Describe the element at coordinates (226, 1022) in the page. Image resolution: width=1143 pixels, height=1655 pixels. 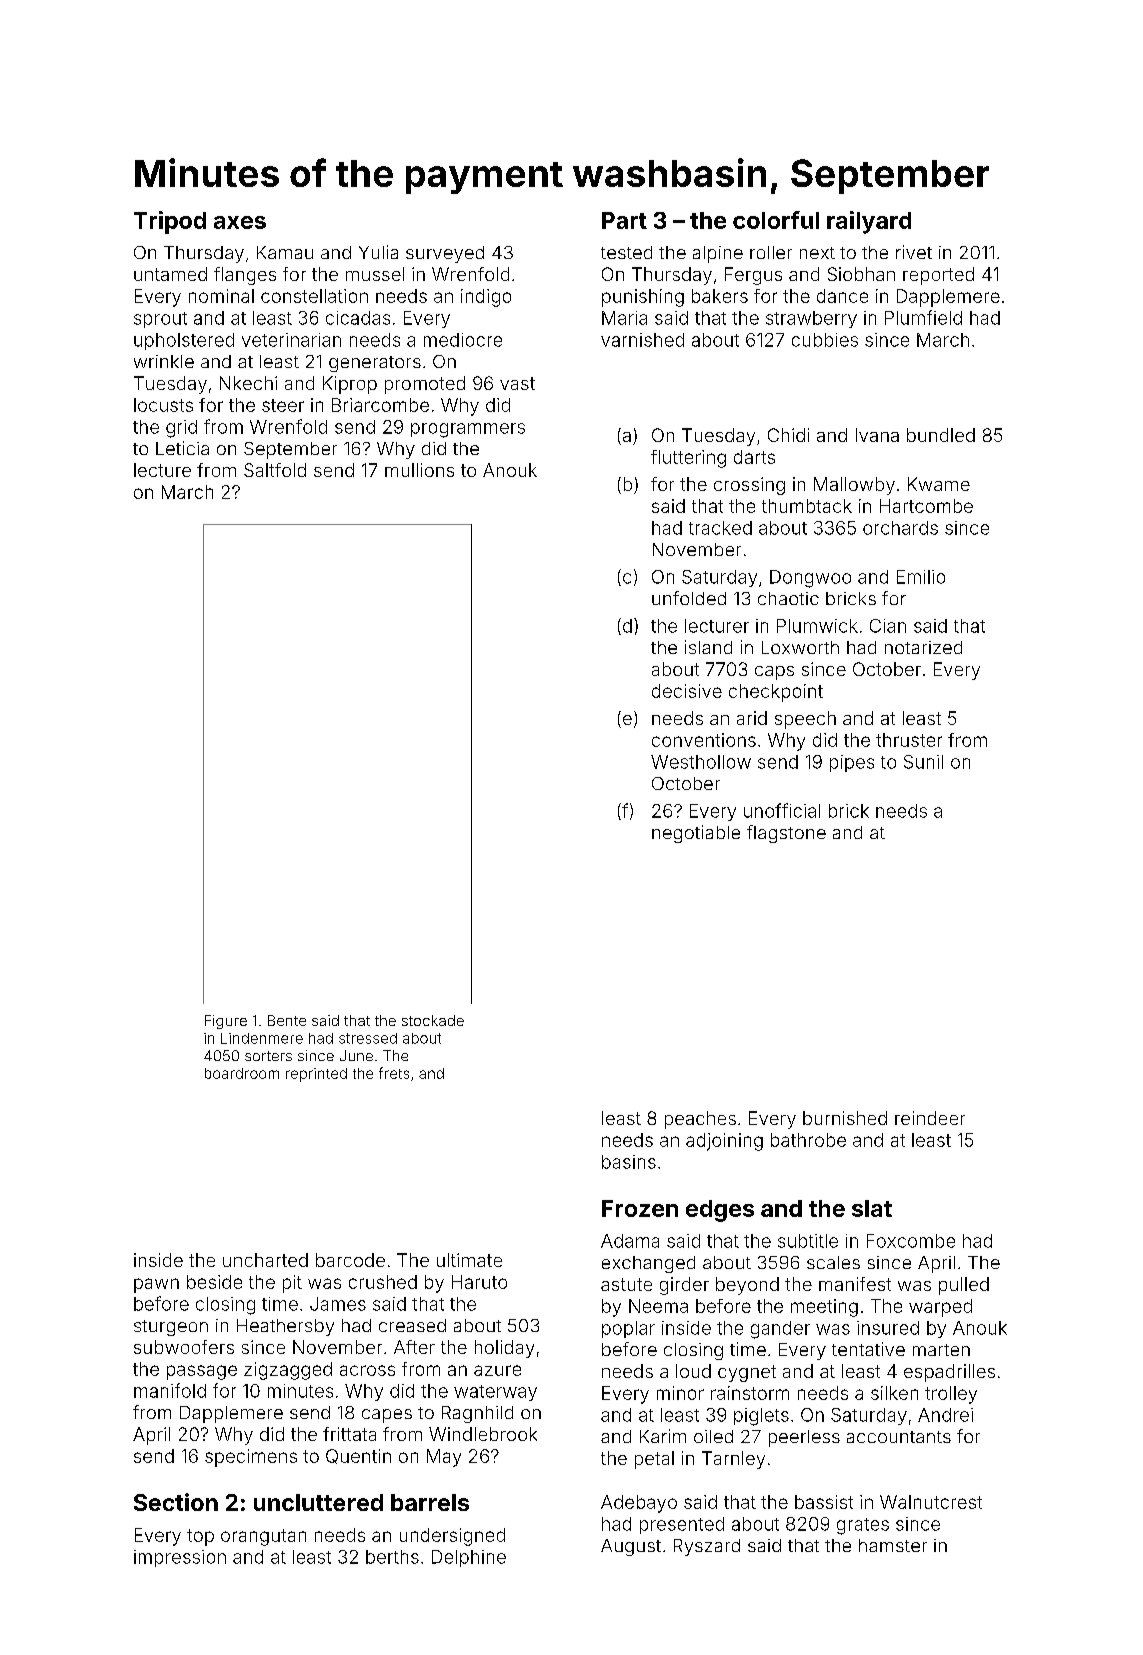
I see `Figure` at that location.
